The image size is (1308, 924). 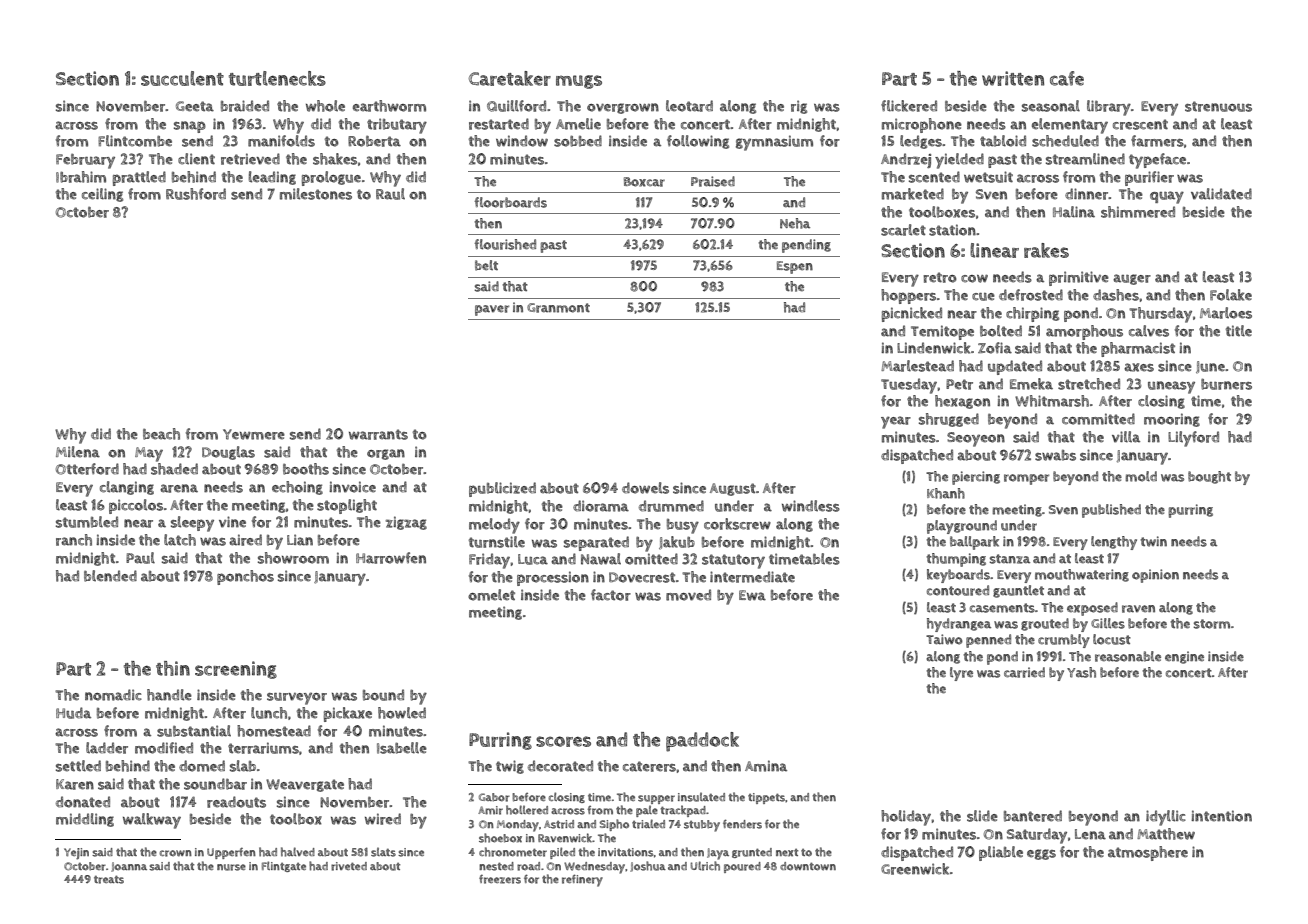 I want to click on homestead, so click(x=274, y=731).
